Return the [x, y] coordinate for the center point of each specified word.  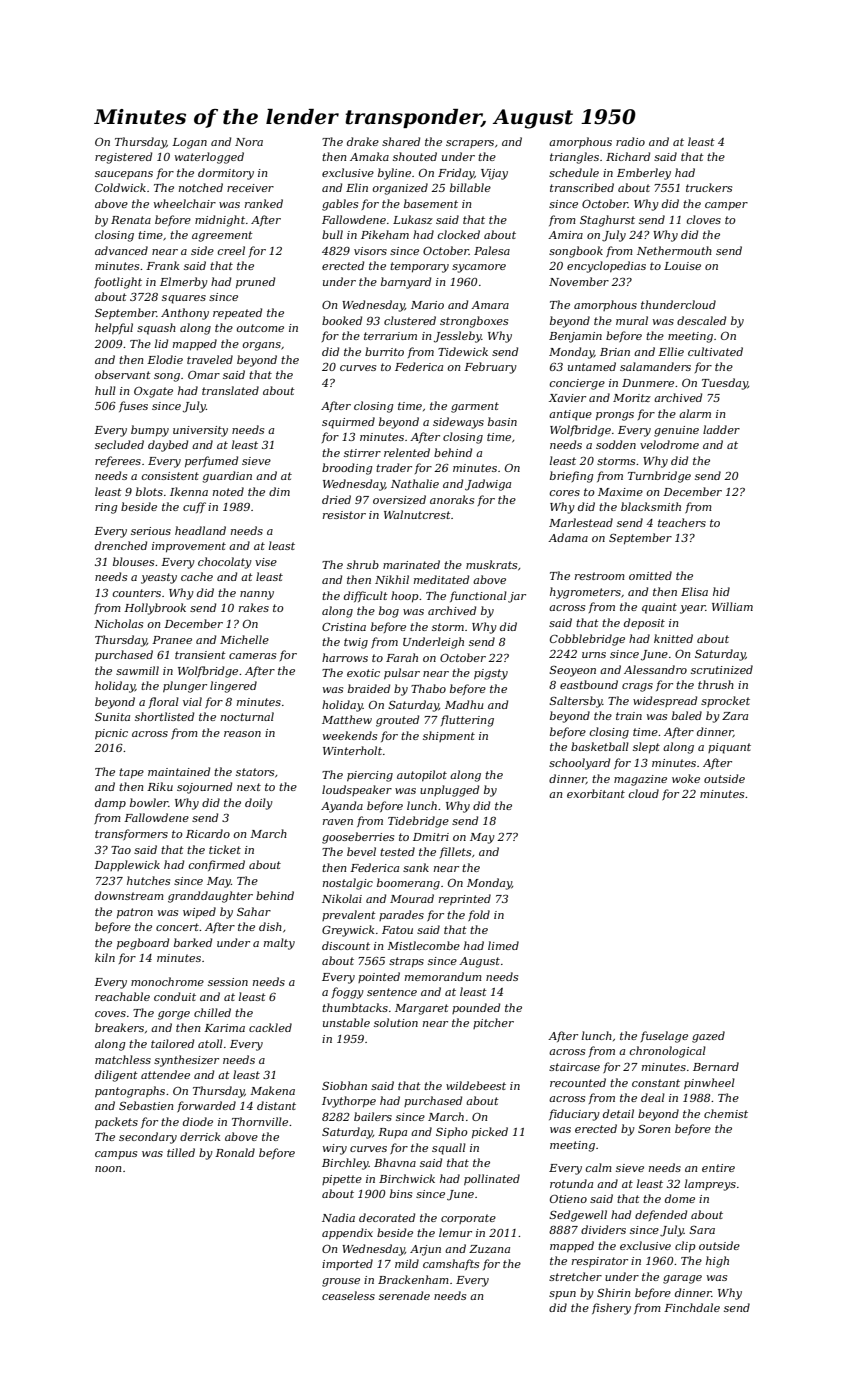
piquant [729, 748]
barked [193, 942]
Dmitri [431, 837]
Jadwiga [488, 485]
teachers [682, 522]
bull [332, 234]
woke [686, 778]
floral [164, 702]
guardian [227, 477]
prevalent [349, 915]
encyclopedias [606, 267]
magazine [640, 780]
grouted [397, 721]
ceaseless [348, 1295]
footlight [118, 283]
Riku [160, 786]
